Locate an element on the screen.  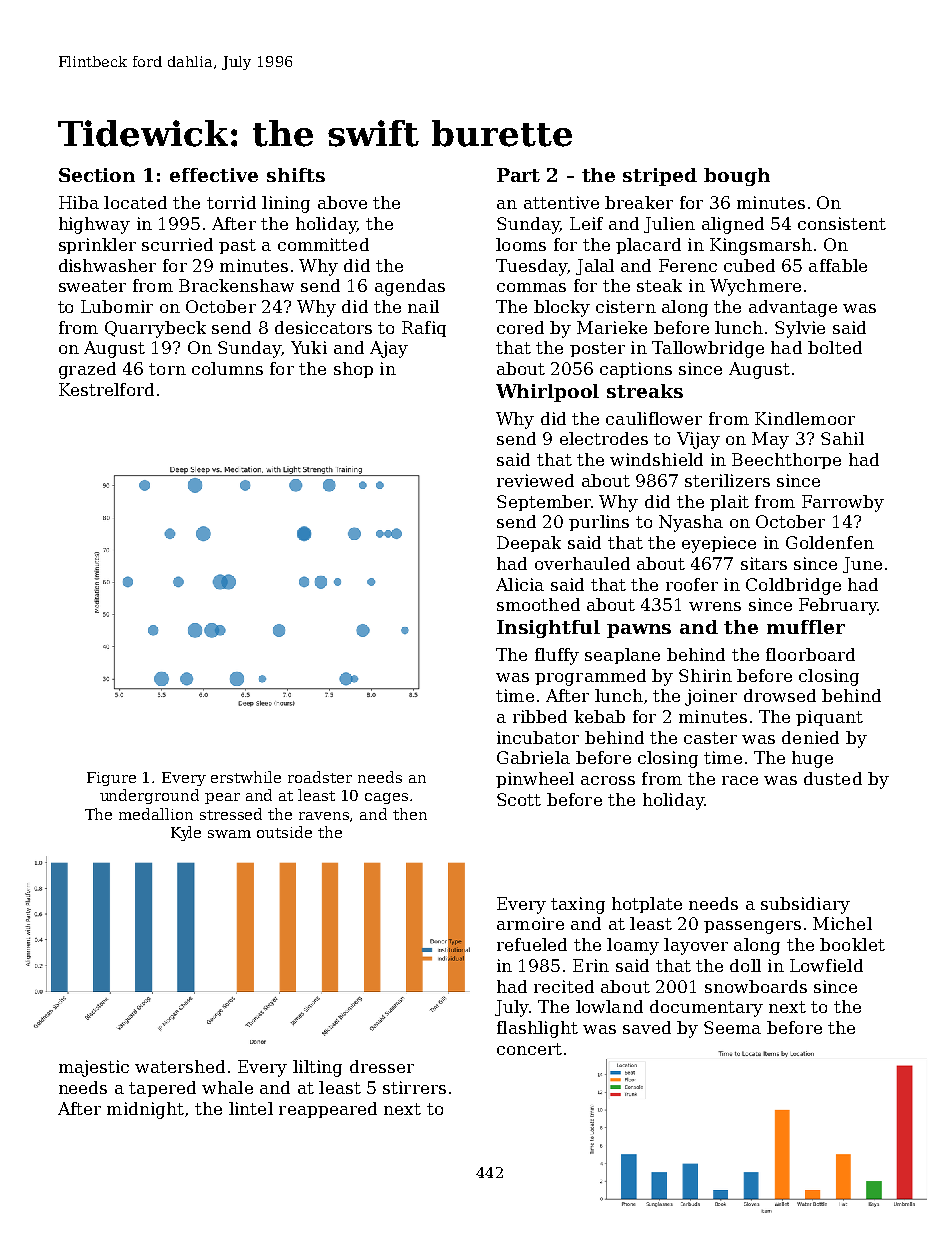
refueled is located at coordinates (532, 944).
